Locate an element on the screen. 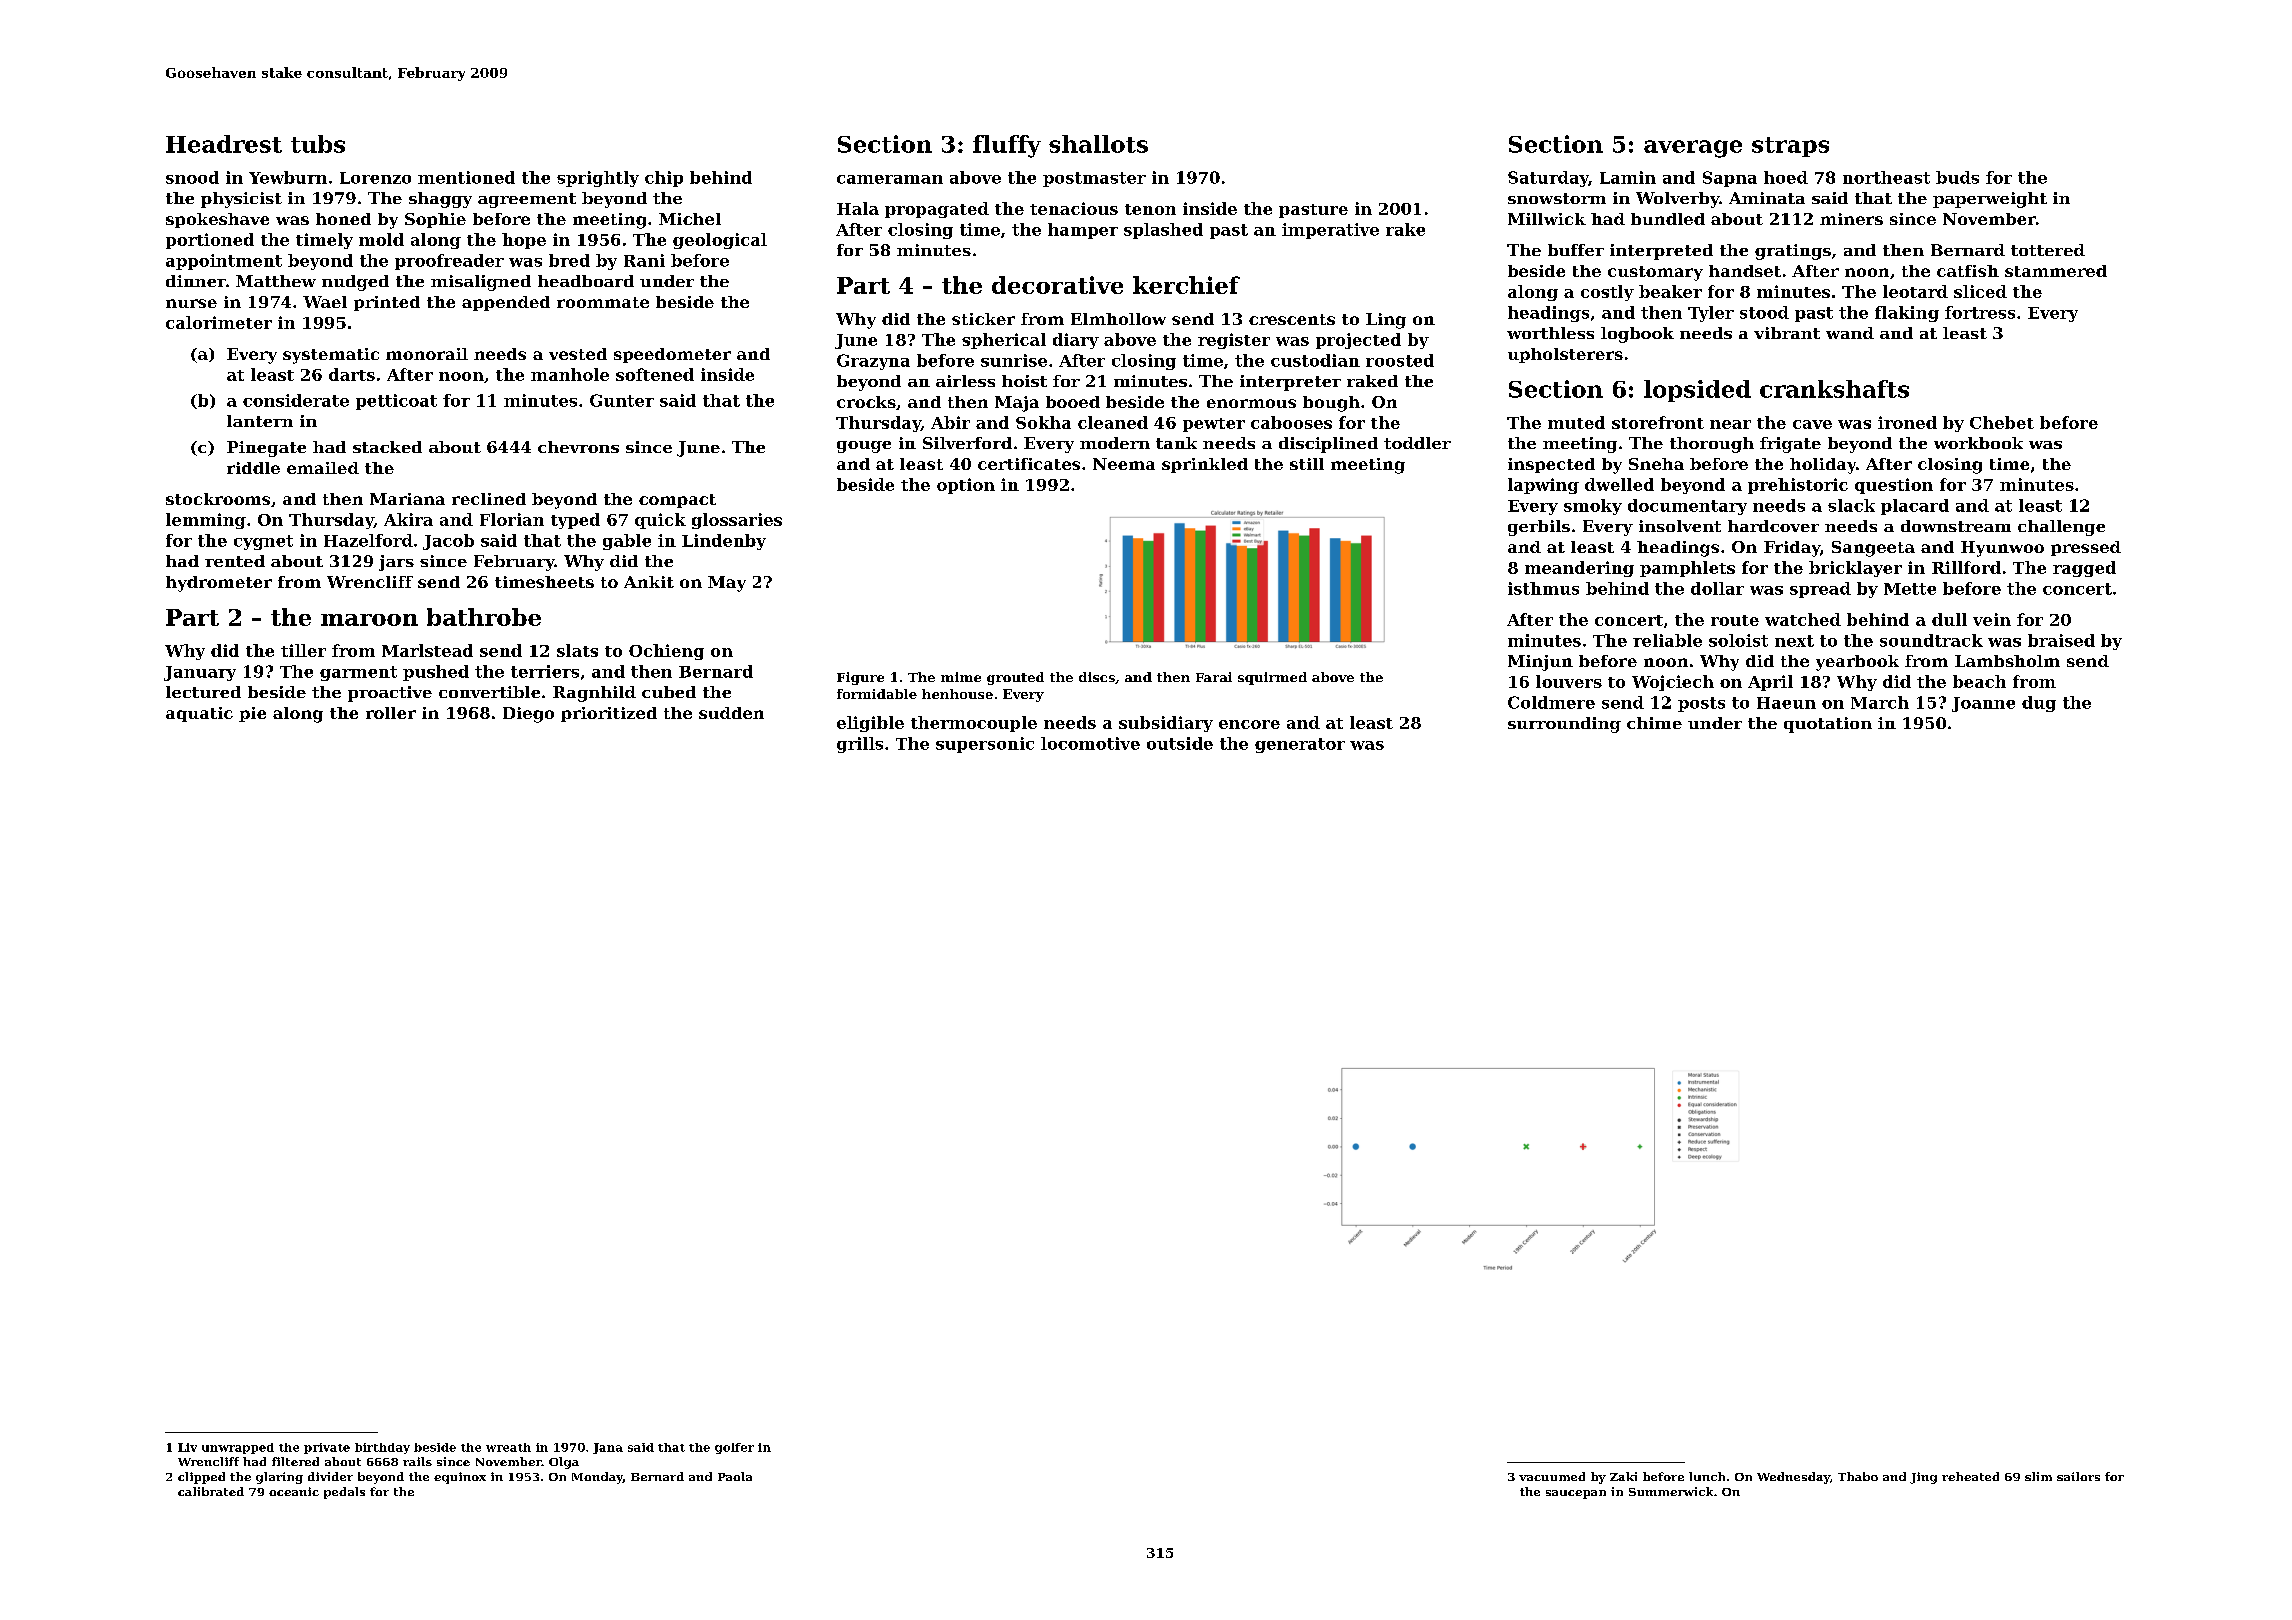 The width and height of the screenshot is (2292, 1620). roosted is located at coordinates (1400, 360).
